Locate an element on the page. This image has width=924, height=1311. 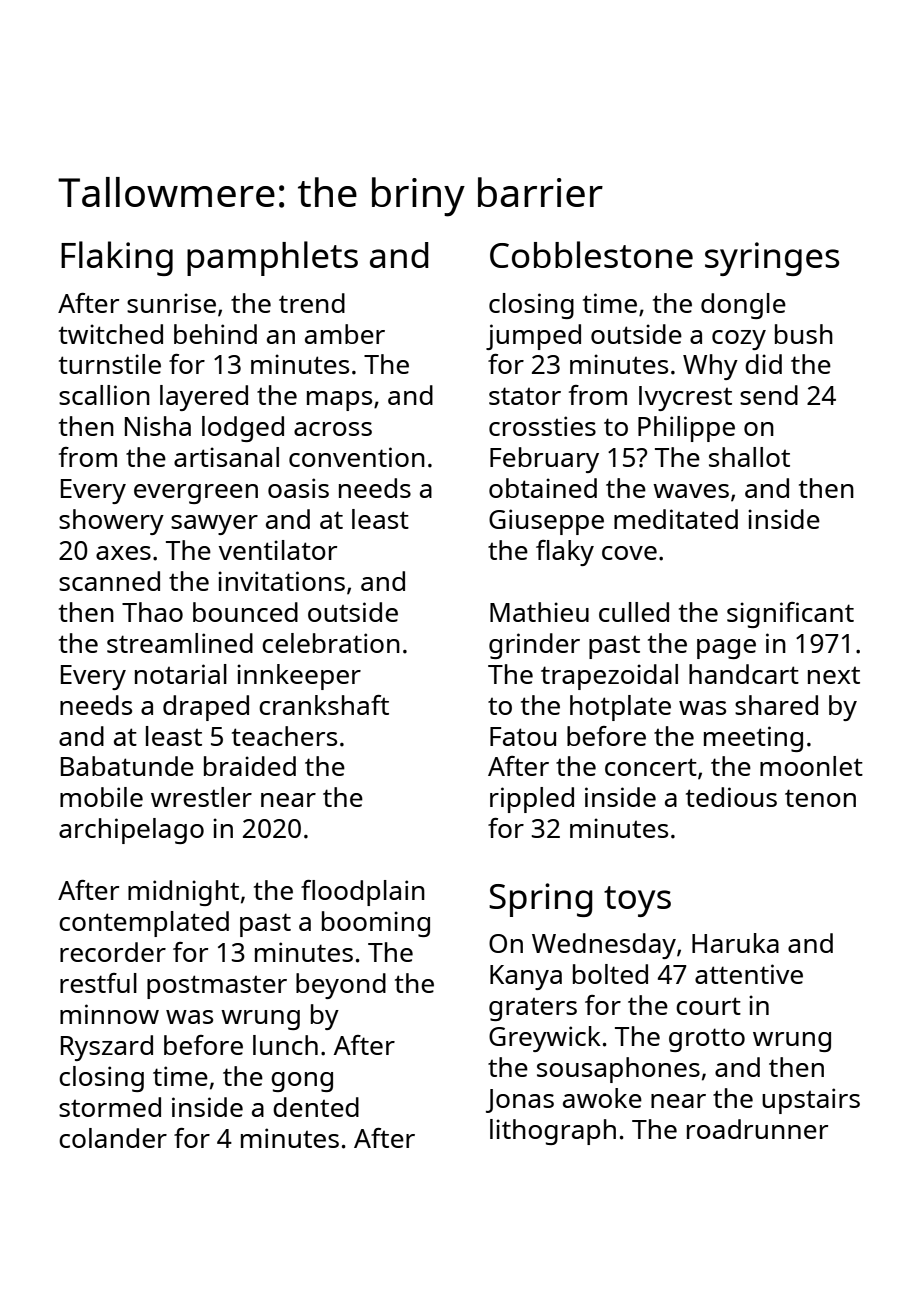
colander is located at coordinates (113, 1138).
